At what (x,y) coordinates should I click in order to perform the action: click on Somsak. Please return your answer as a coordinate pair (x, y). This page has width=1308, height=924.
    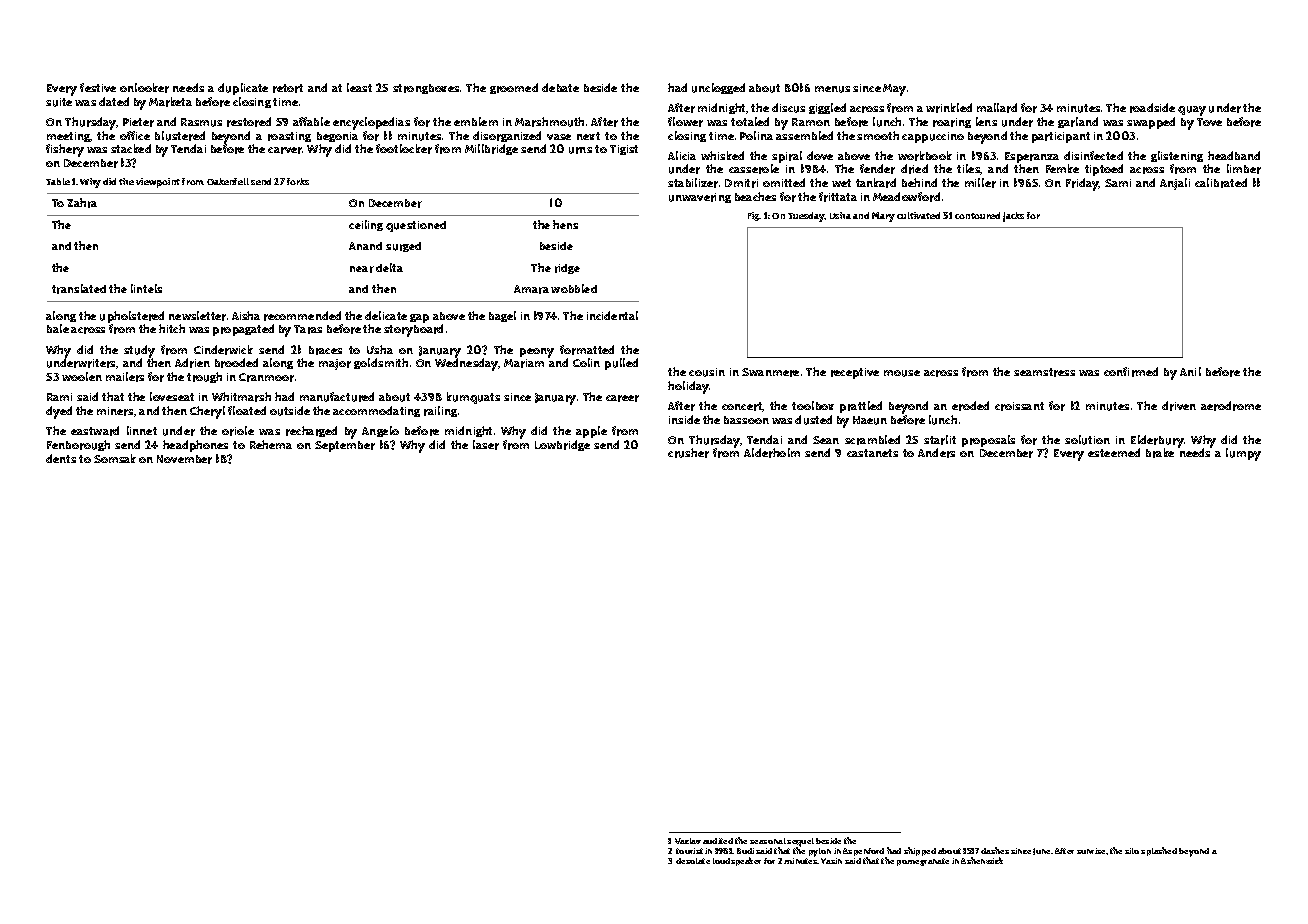
    Looking at the image, I should click on (115, 458).
